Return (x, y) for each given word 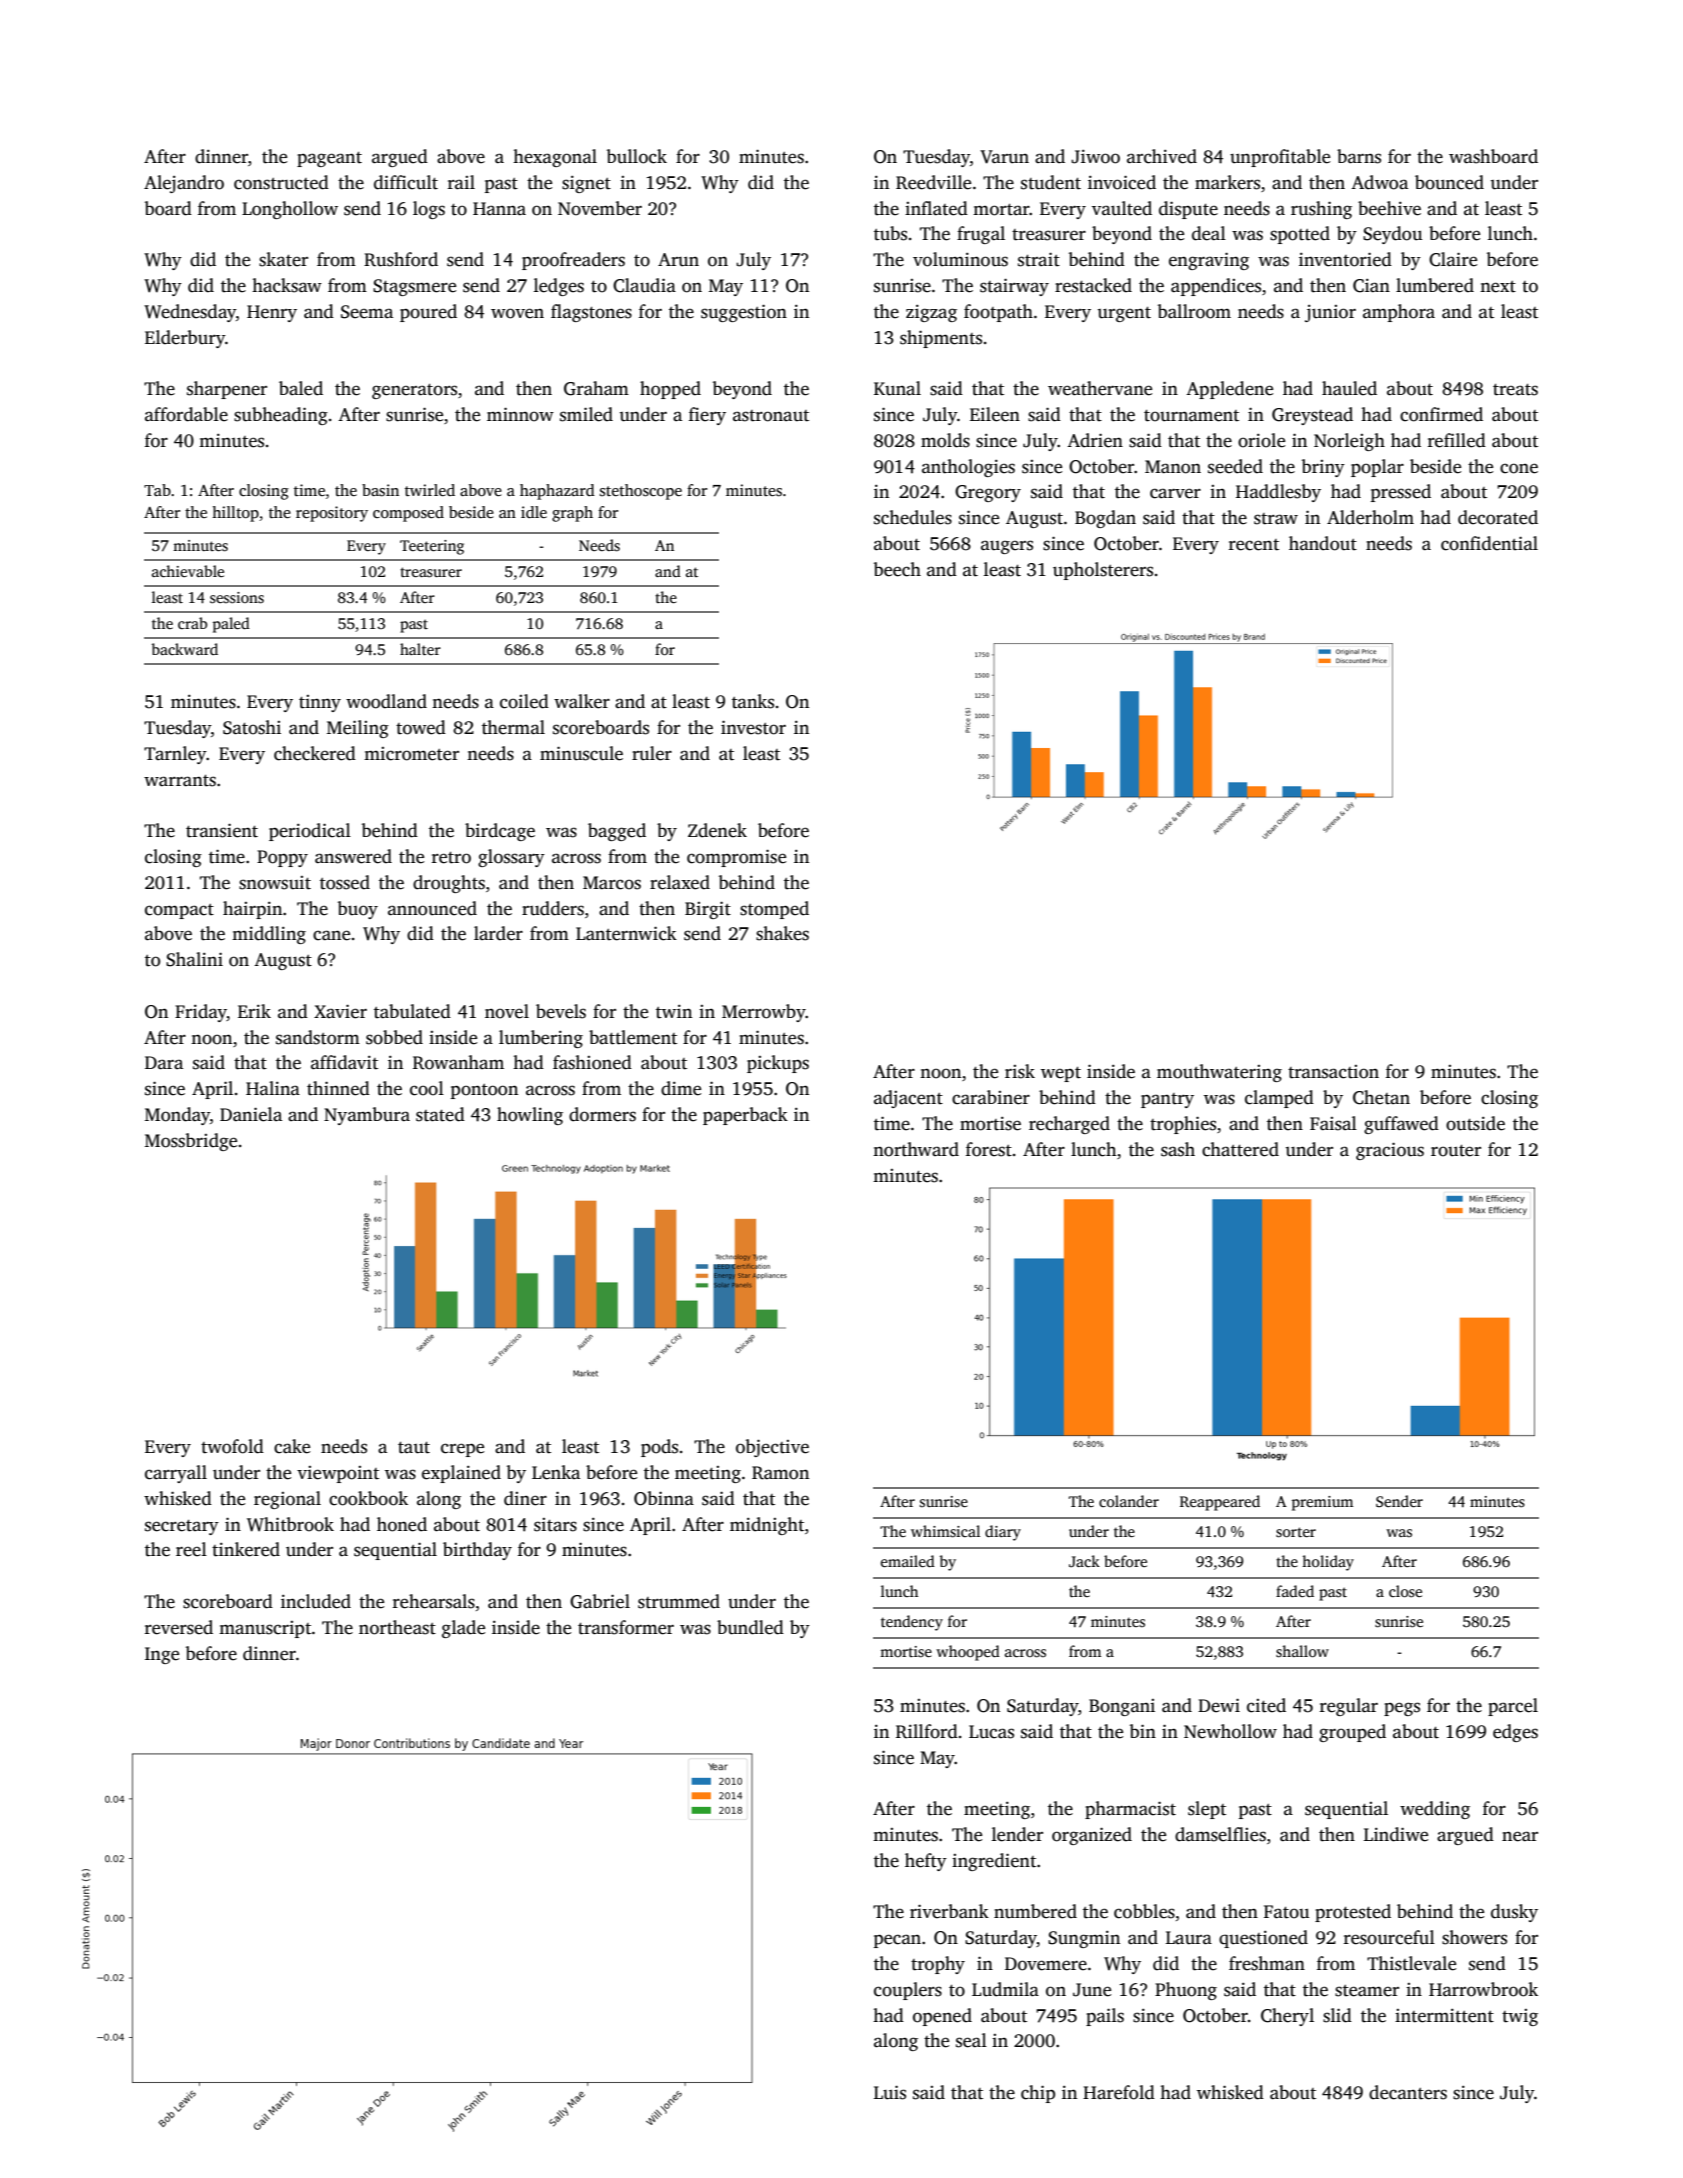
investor (753, 727)
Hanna (499, 209)
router (1456, 1151)
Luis (890, 2092)
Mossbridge (191, 1142)
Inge (162, 1655)
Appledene (1229, 390)
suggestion (744, 313)
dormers (602, 1114)
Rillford (927, 1731)
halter (420, 649)
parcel (1513, 1707)
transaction (1333, 1072)
